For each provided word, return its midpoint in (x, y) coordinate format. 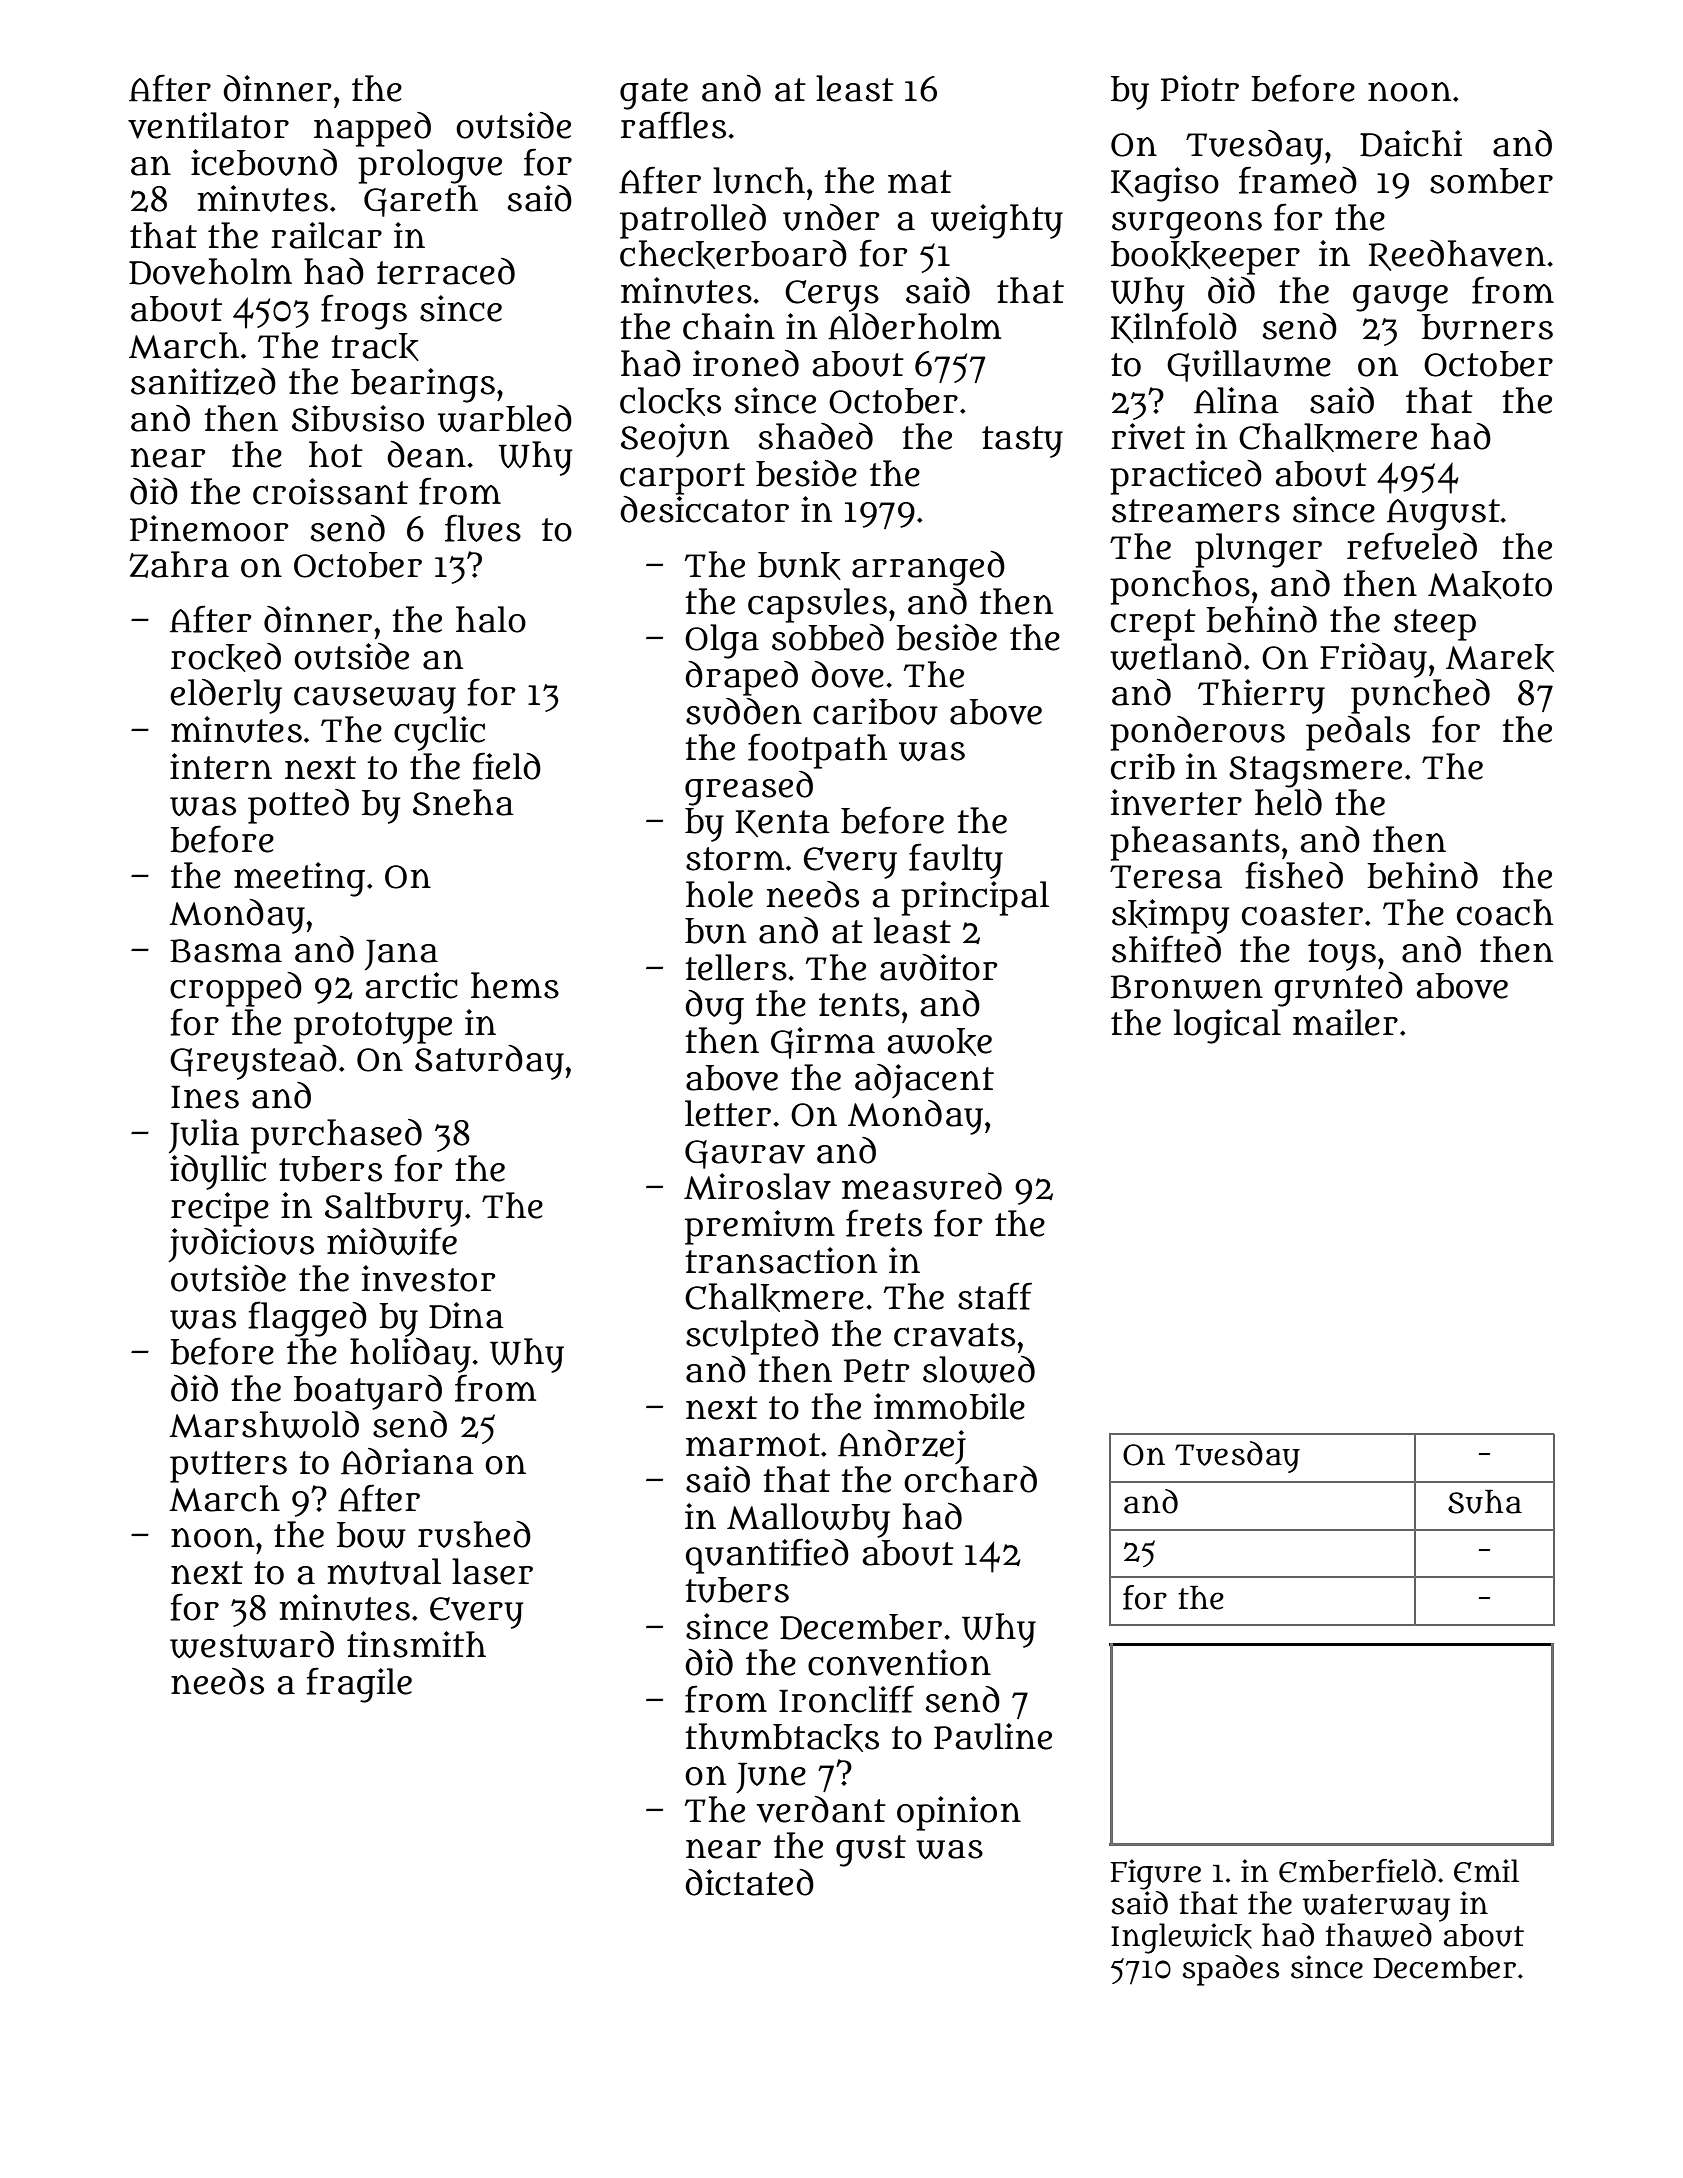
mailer (1345, 1022)
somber (1491, 181)
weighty (997, 221)
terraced (446, 271)
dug (714, 1007)
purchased (336, 1136)
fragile (359, 1685)
